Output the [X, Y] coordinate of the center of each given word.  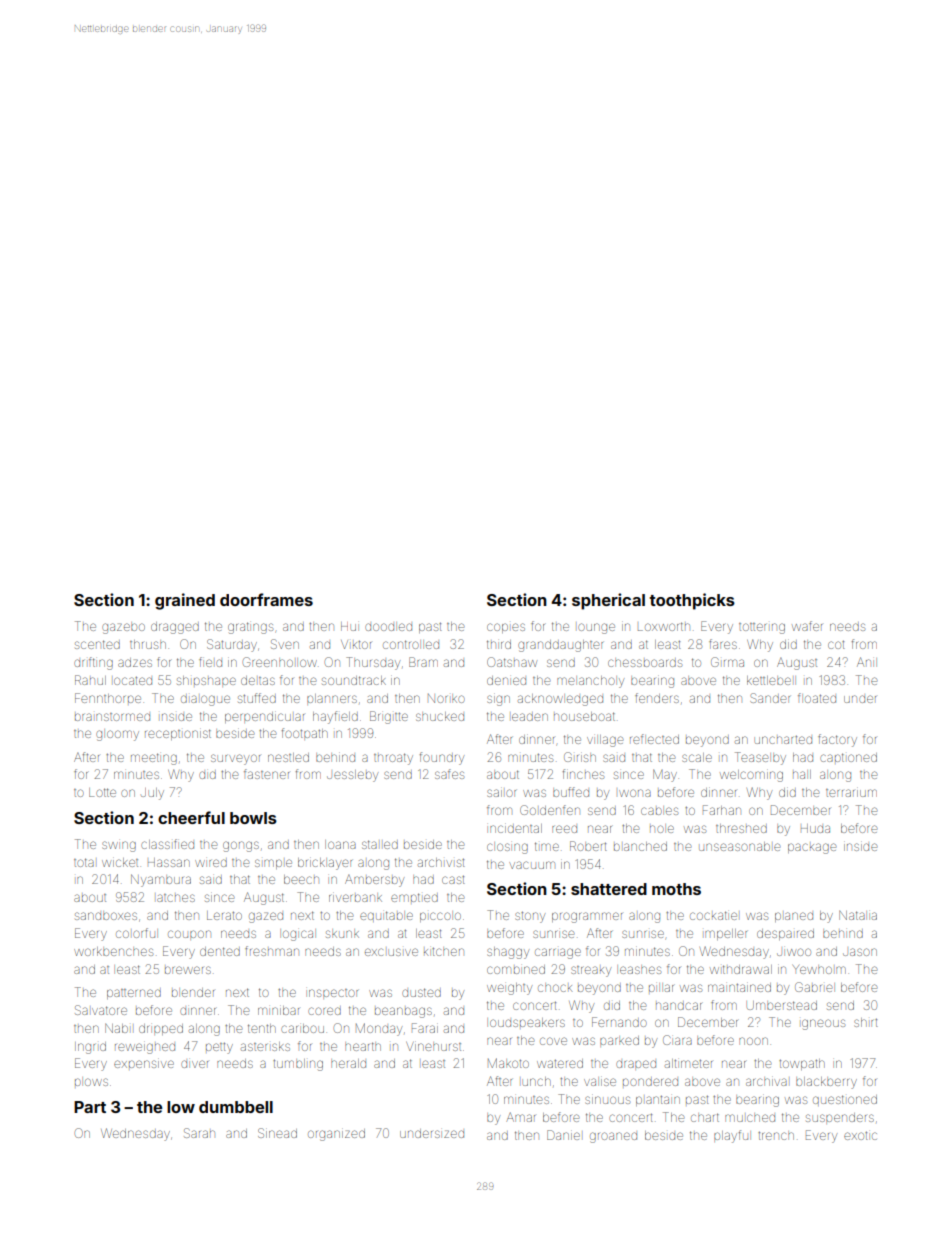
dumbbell [236, 1107]
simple [273, 864]
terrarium [851, 793]
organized [336, 1135]
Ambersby [374, 881]
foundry [442, 758]
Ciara [677, 1040]
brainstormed [112, 717]
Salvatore [101, 1010]
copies [506, 628]
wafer [807, 626]
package [812, 848]
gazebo [123, 628]
